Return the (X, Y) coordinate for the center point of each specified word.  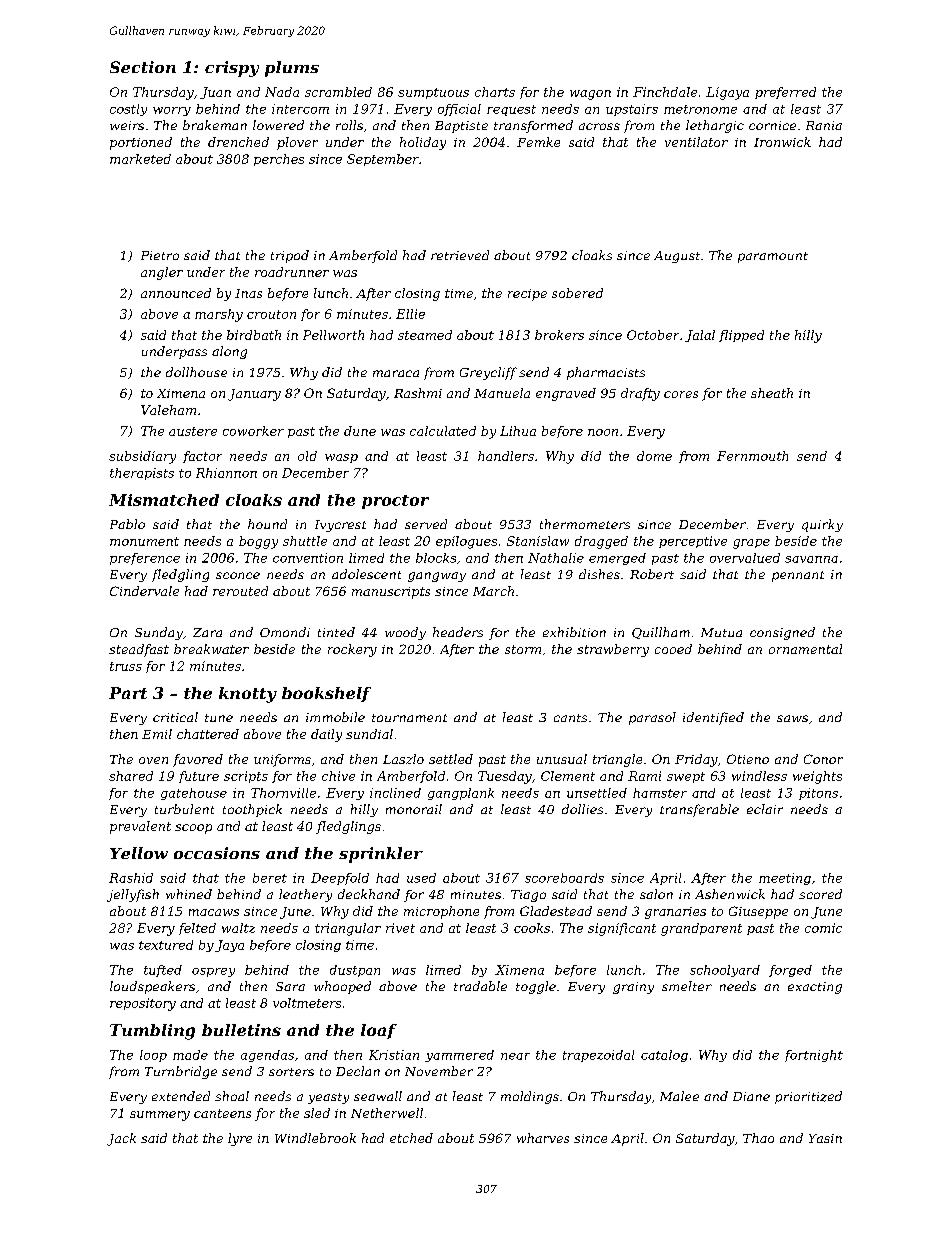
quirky (822, 525)
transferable (699, 810)
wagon (590, 95)
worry (172, 111)
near (515, 1056)
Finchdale (665, 92)
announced (176, 293)
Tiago (528, 896)
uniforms (282, 760)
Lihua (518, 431)
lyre (240, 1139)
